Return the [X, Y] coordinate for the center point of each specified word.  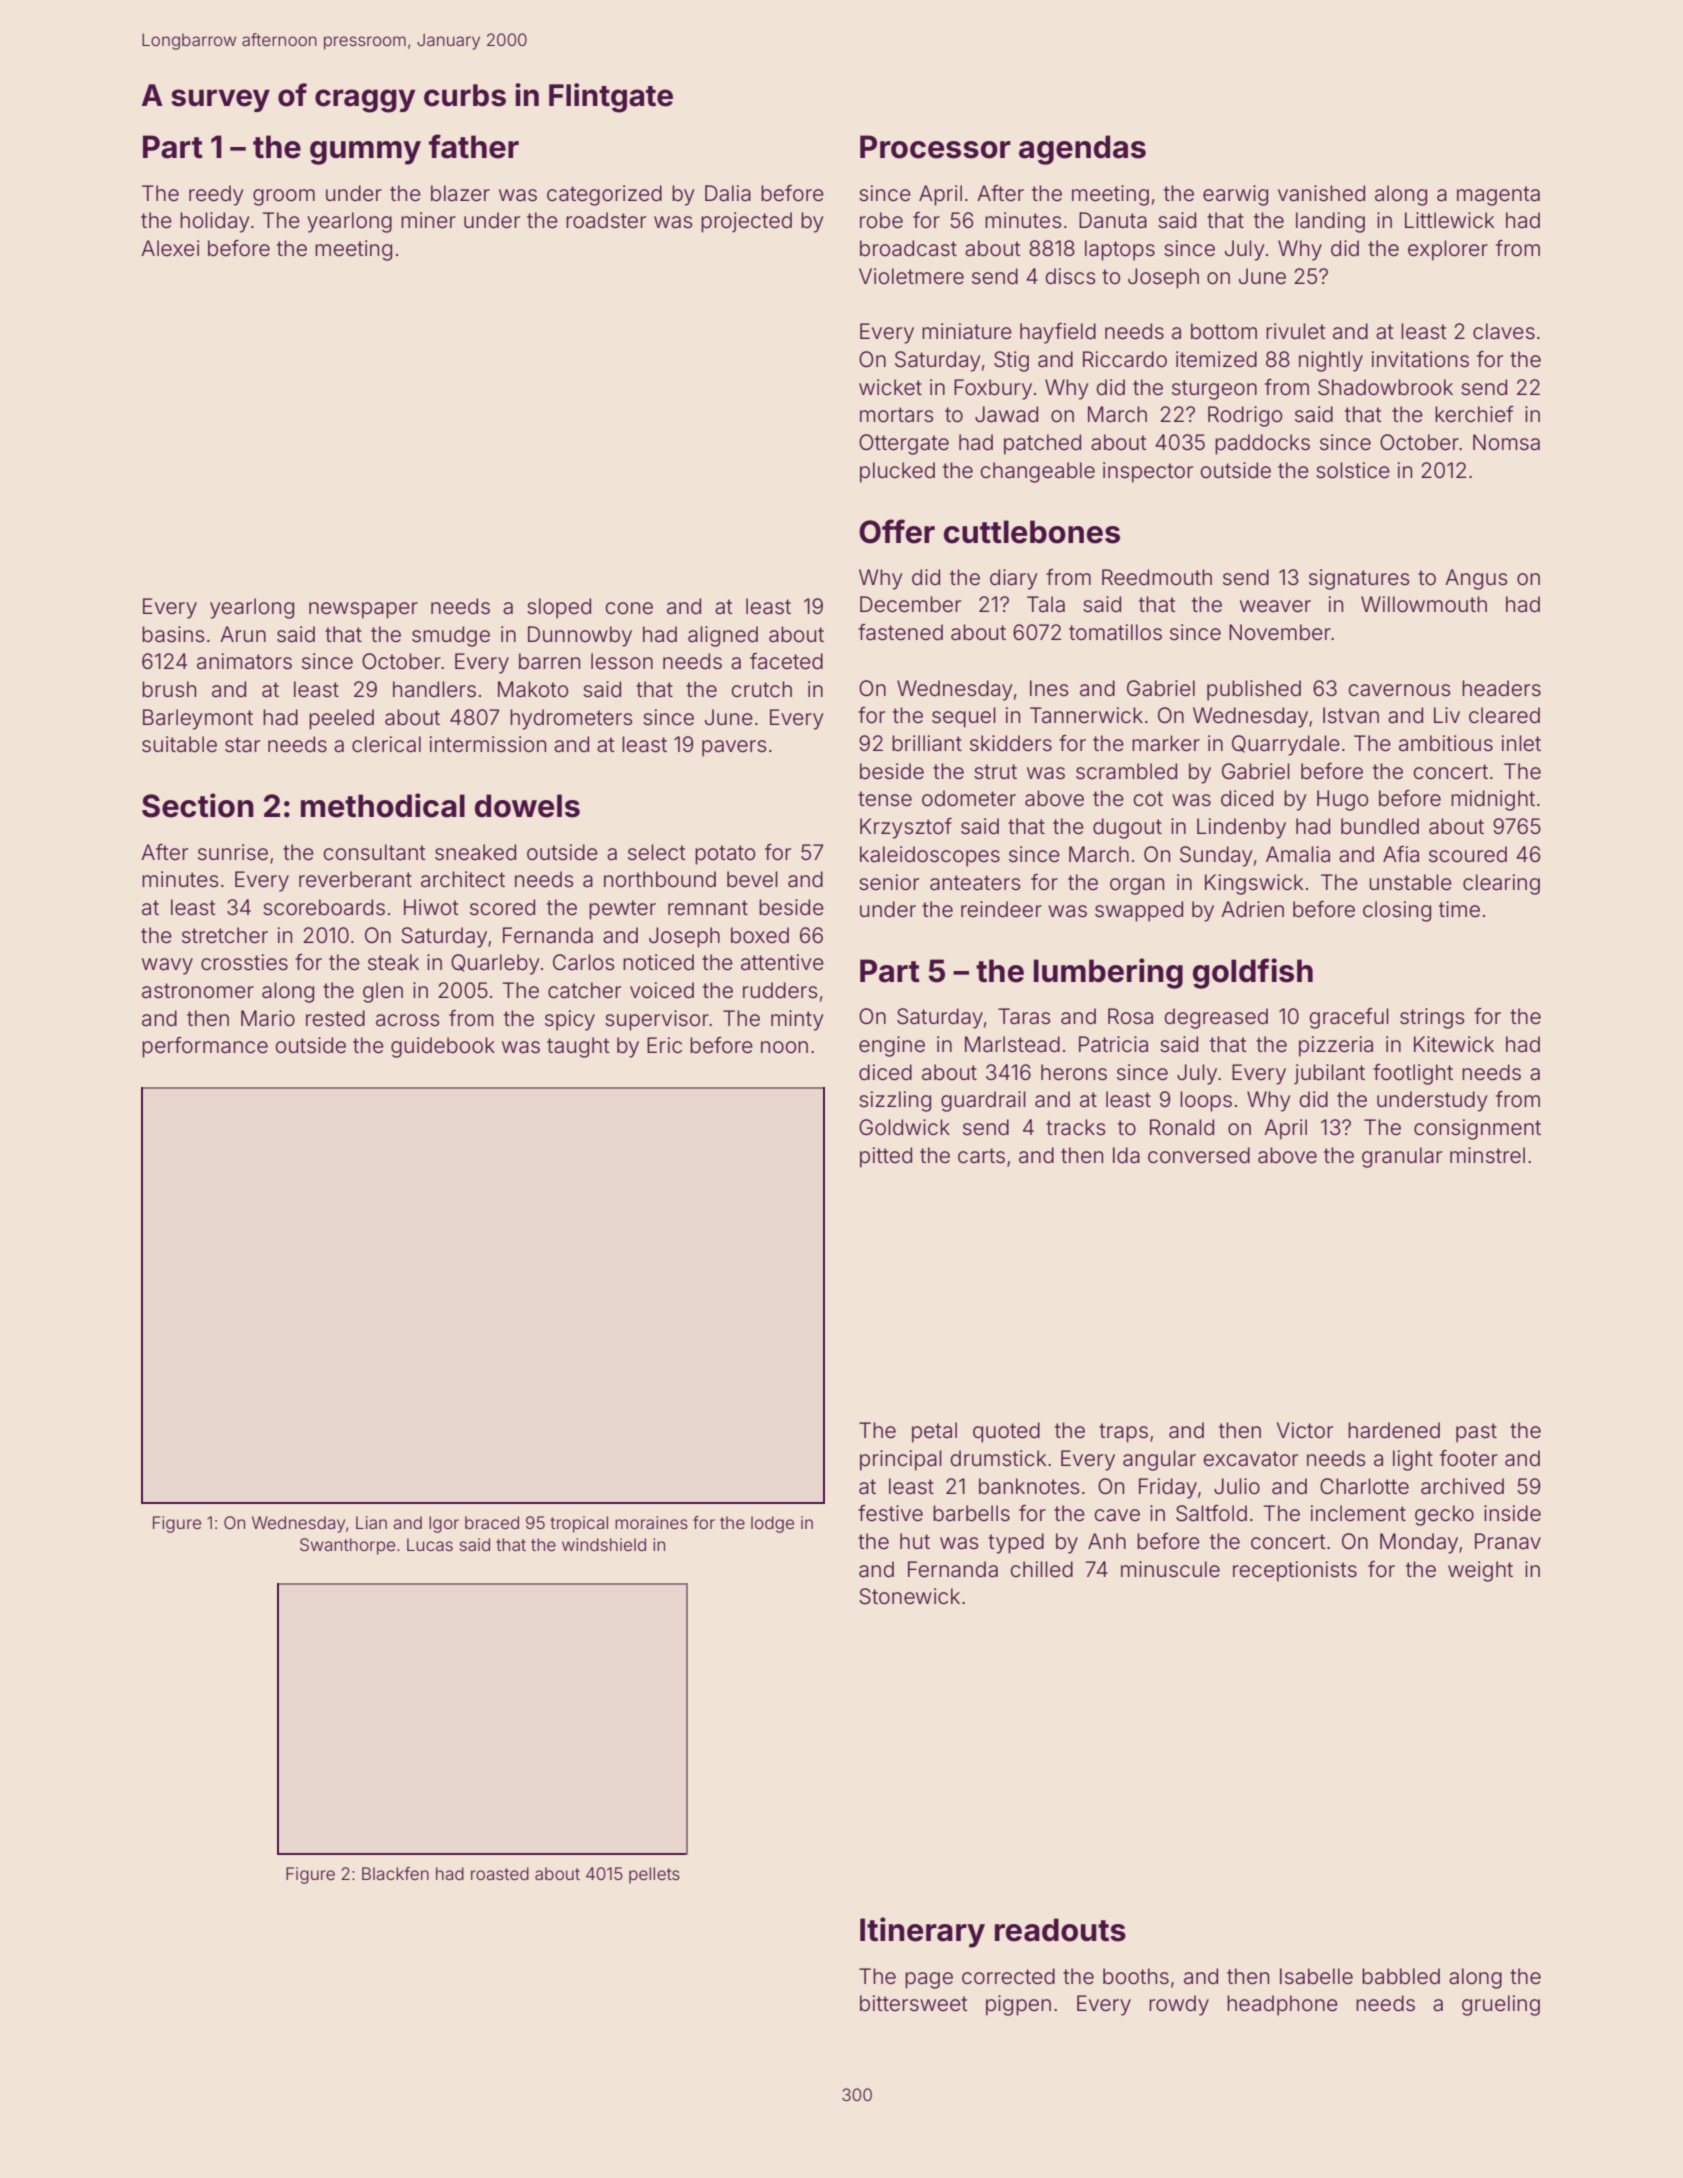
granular [1402, 1157]
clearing [1501, 884]
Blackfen [395, 1873]
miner [428, 220]
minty [797, 1020]
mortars [896, 415]
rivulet [1296, 331]
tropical [579, 1524]
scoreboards [324, 907]
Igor [444, 1524]
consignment [1477, 1129]
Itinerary [922, 1932]
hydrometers [571, 719]
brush [169, 689]
